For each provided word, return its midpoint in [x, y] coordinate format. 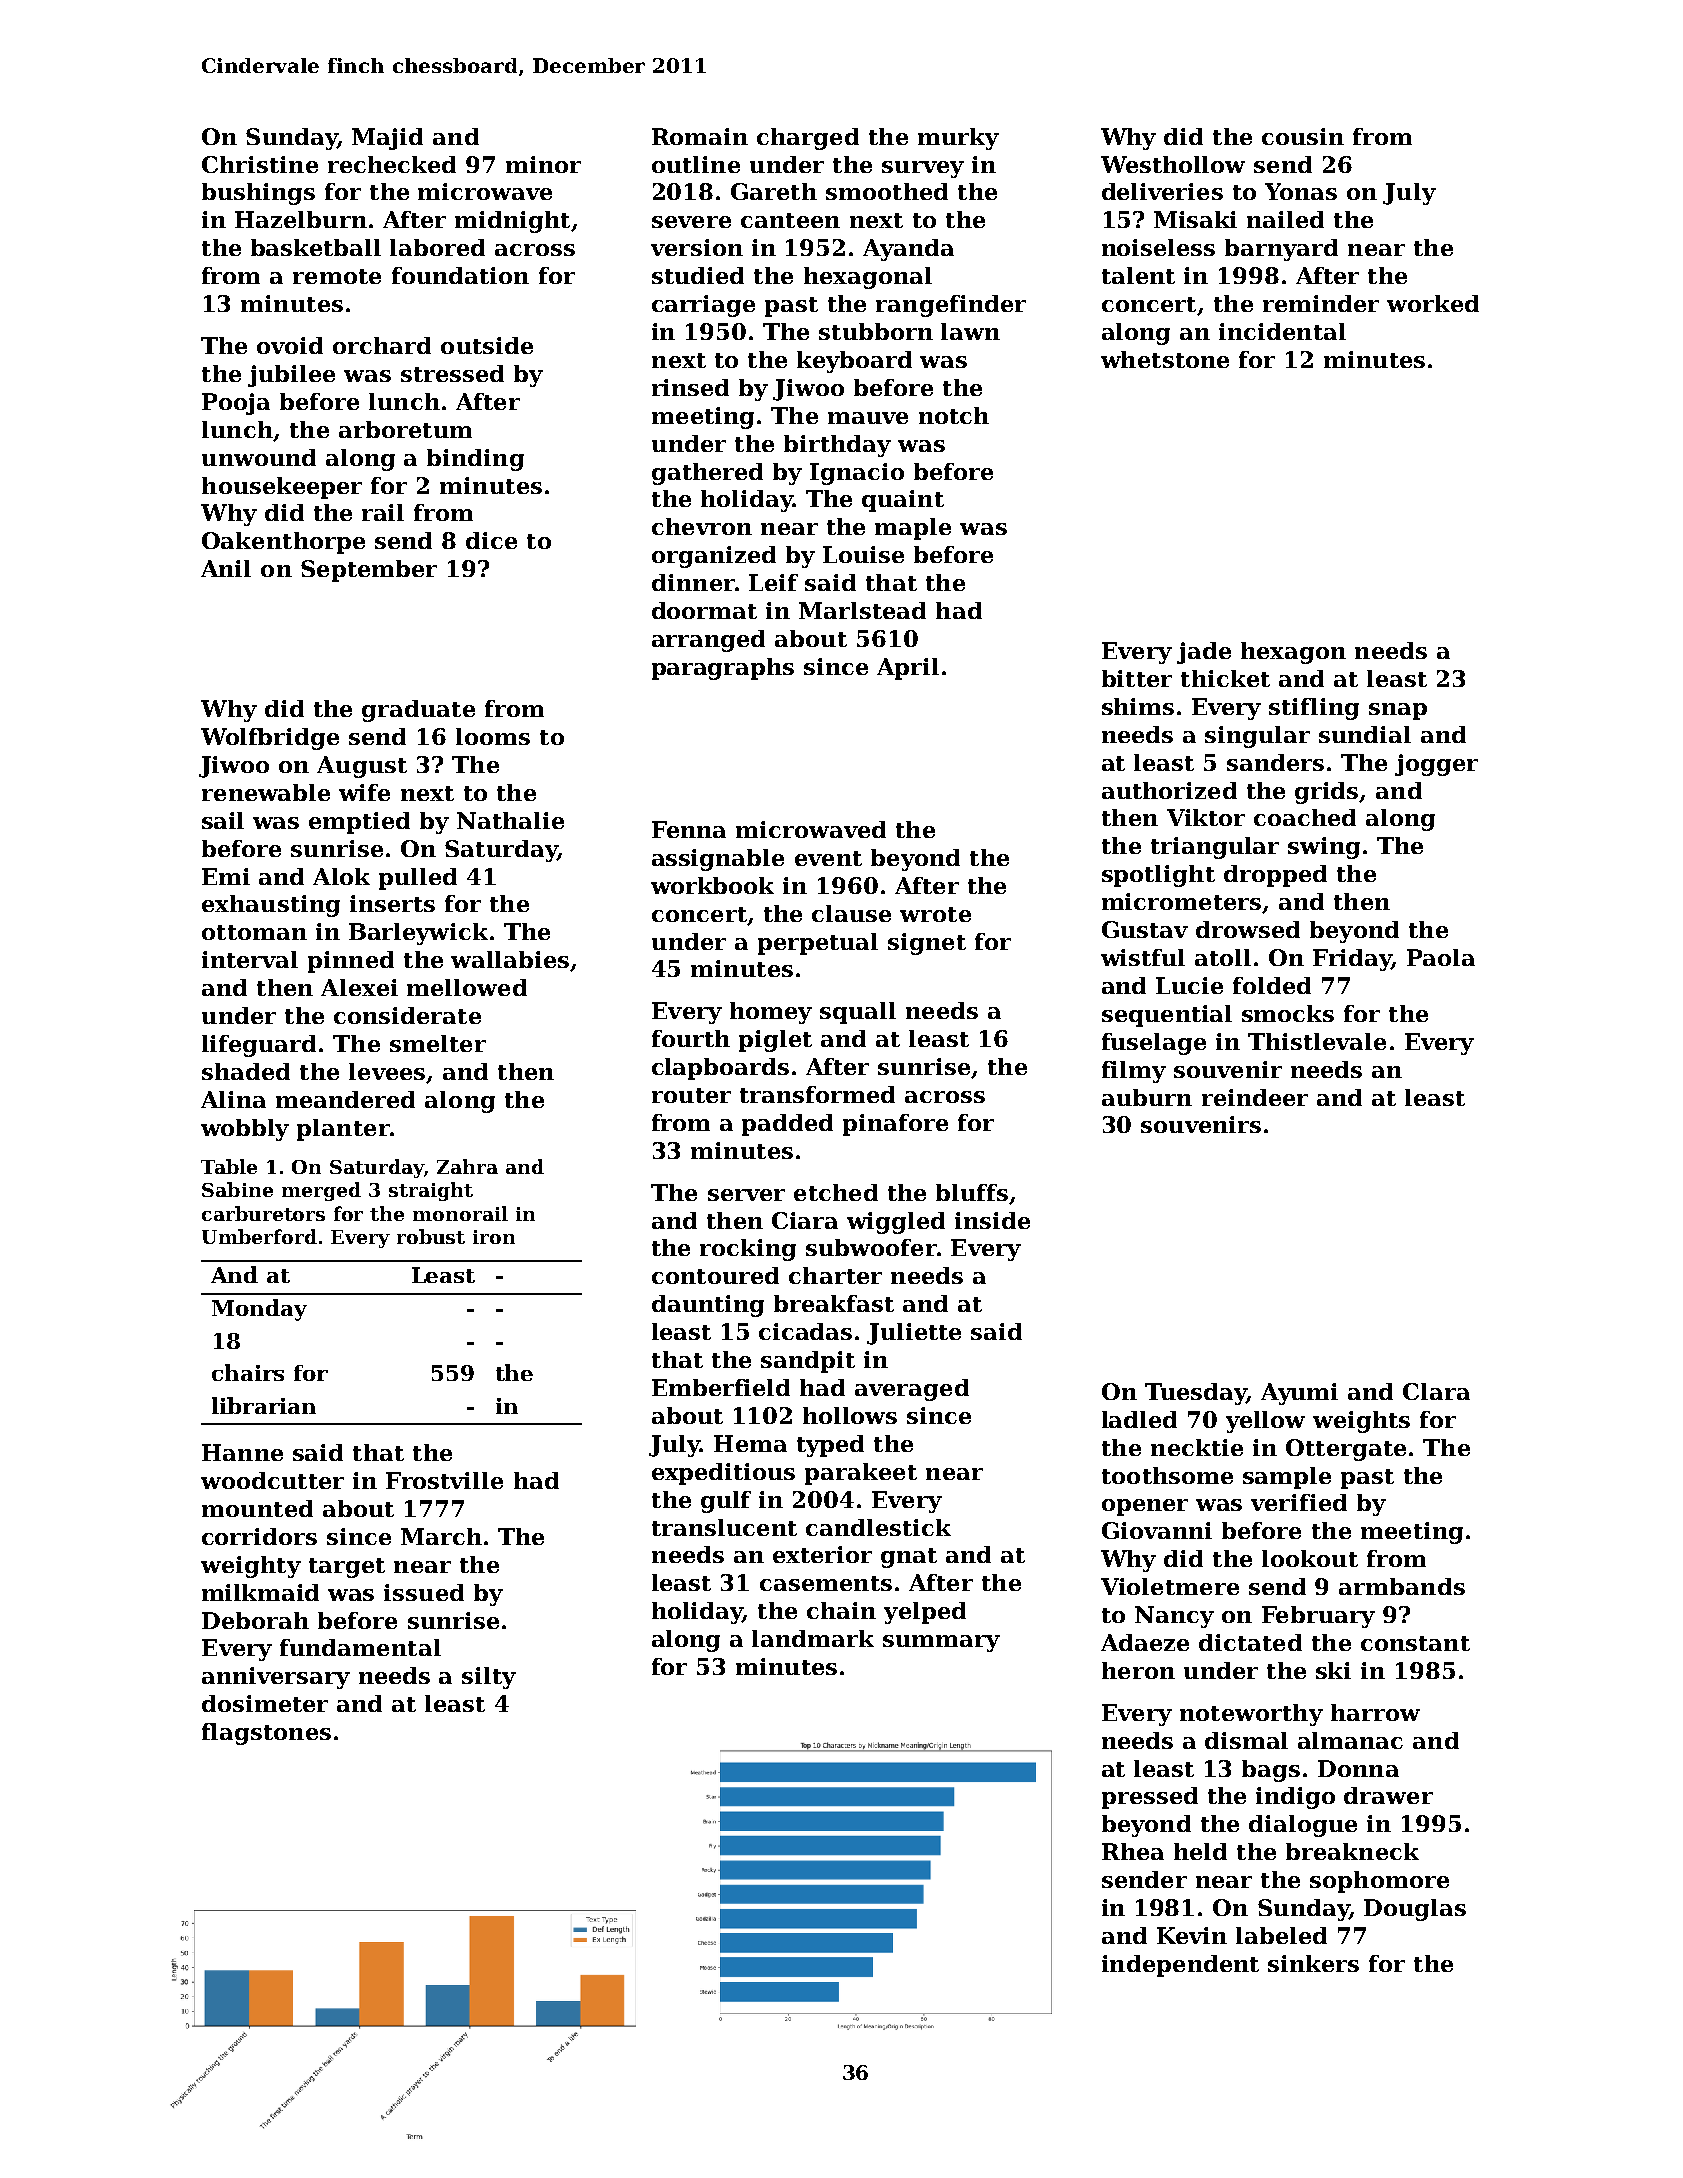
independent [1180, 1966]
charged [808, 139]
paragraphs [723, 669]
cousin [1303, 136]
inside [992, 1220]
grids [1327, 793]
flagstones [266, 1734]
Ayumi [1299, 1394]
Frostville [444, 1480]
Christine [260, 164]
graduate [418, 711]
